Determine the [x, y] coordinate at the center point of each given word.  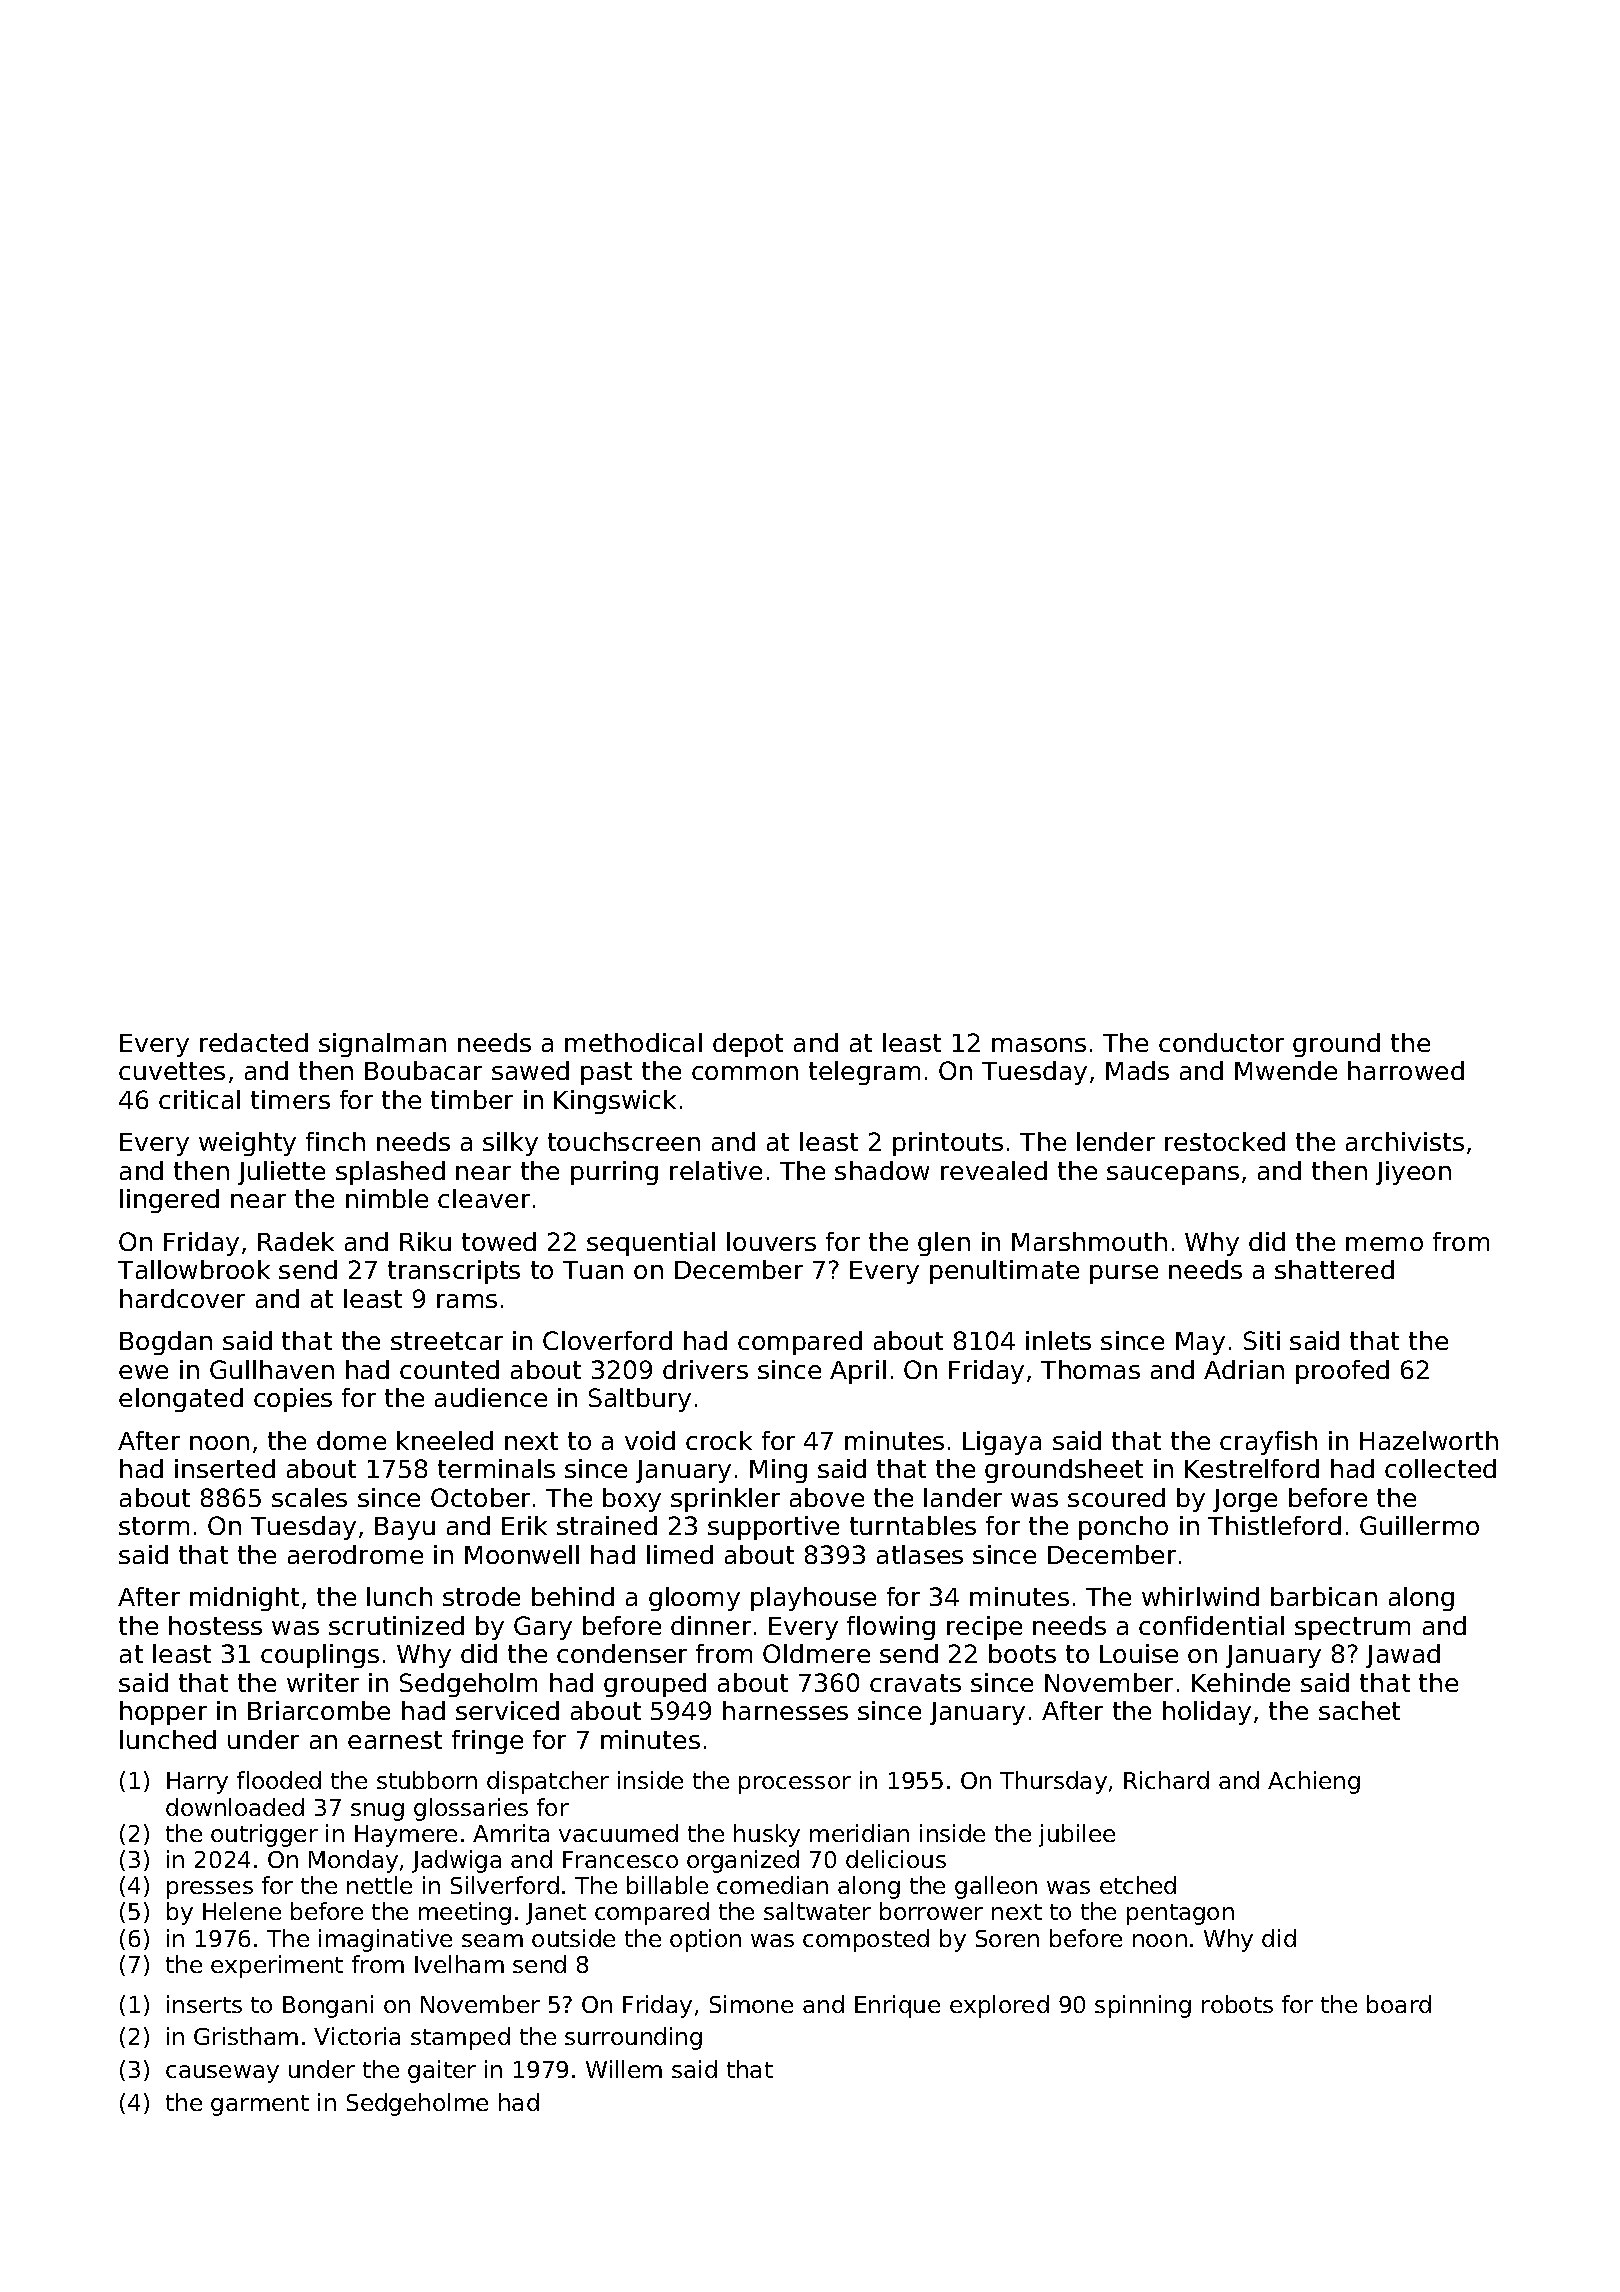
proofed [1342, 1372]
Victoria [357, 2036]
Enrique [897, 2006]
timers [290, 1099]
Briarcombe [319, 1710]
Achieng [1314, 1782]
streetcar [447, 1341]
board [1399, 2004]
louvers [771, 1241]
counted [449, 1369]
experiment [277, 1966]
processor [795, 1785]
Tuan [593, 1270]
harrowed [1406, 1070]
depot [748, 1045]
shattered [1334, 1269]
